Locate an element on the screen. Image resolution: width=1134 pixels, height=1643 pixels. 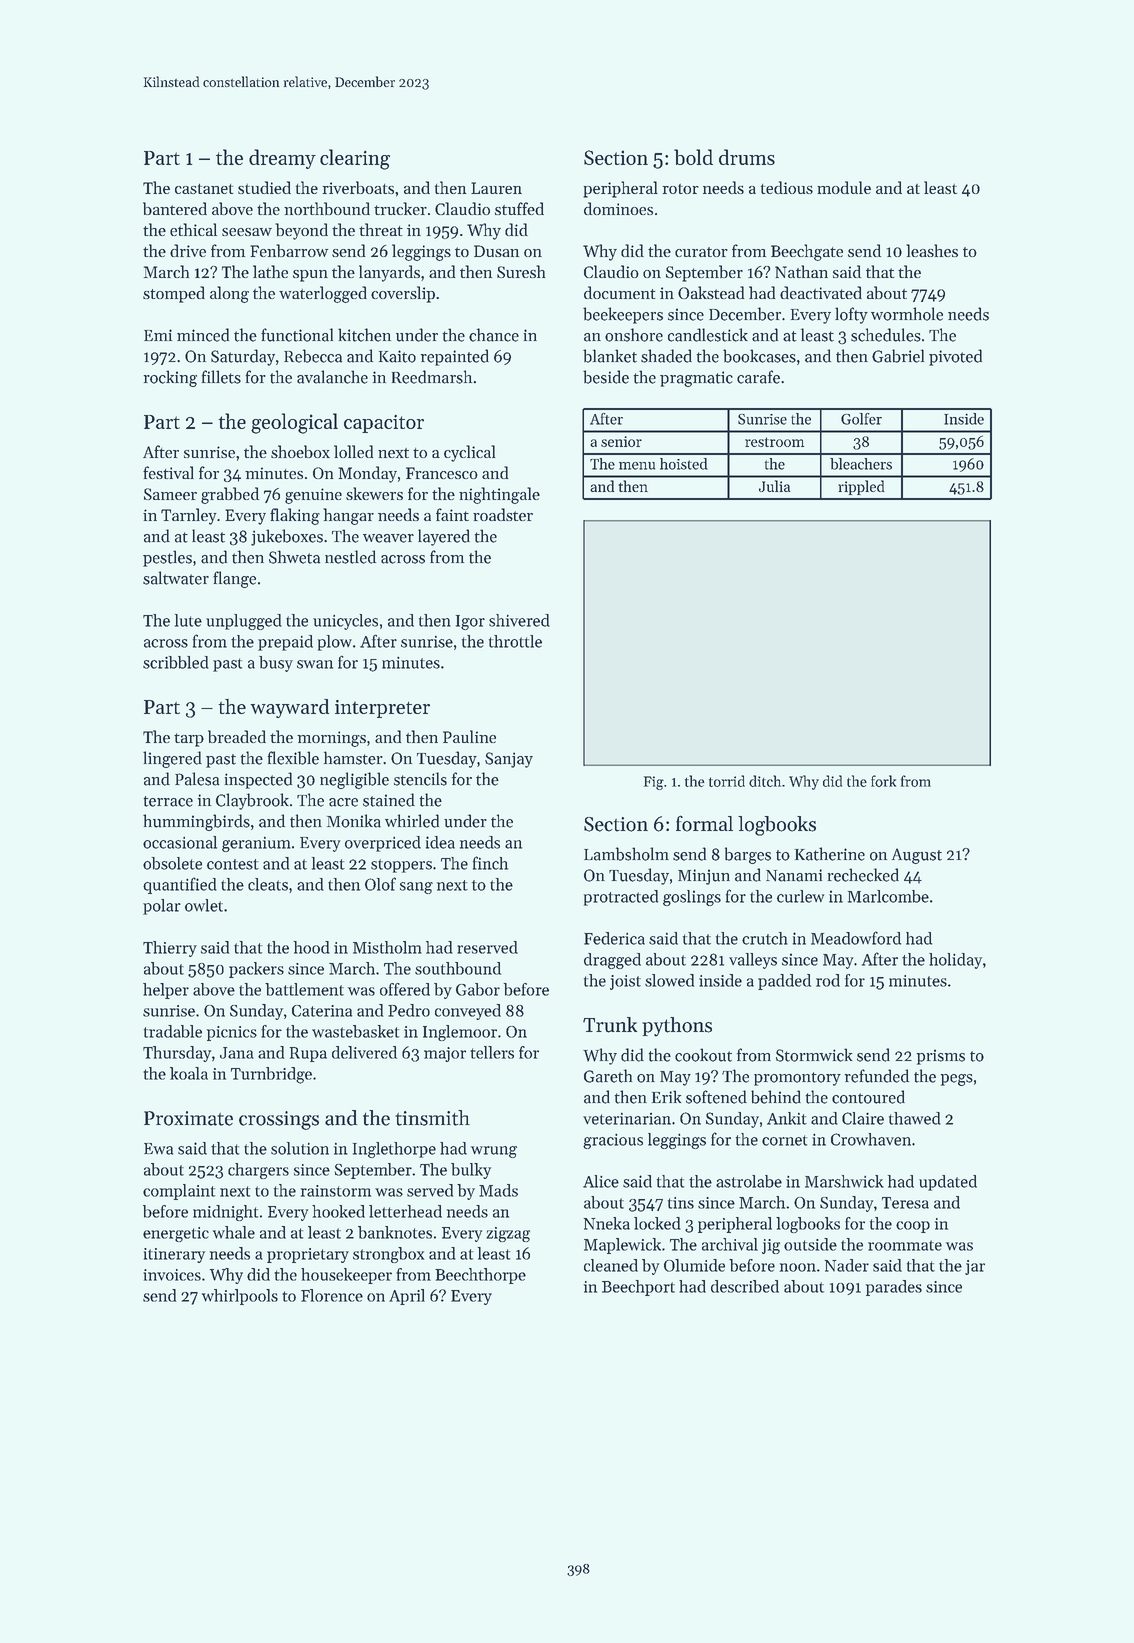
rocking is located at coordinates (170, 378).
